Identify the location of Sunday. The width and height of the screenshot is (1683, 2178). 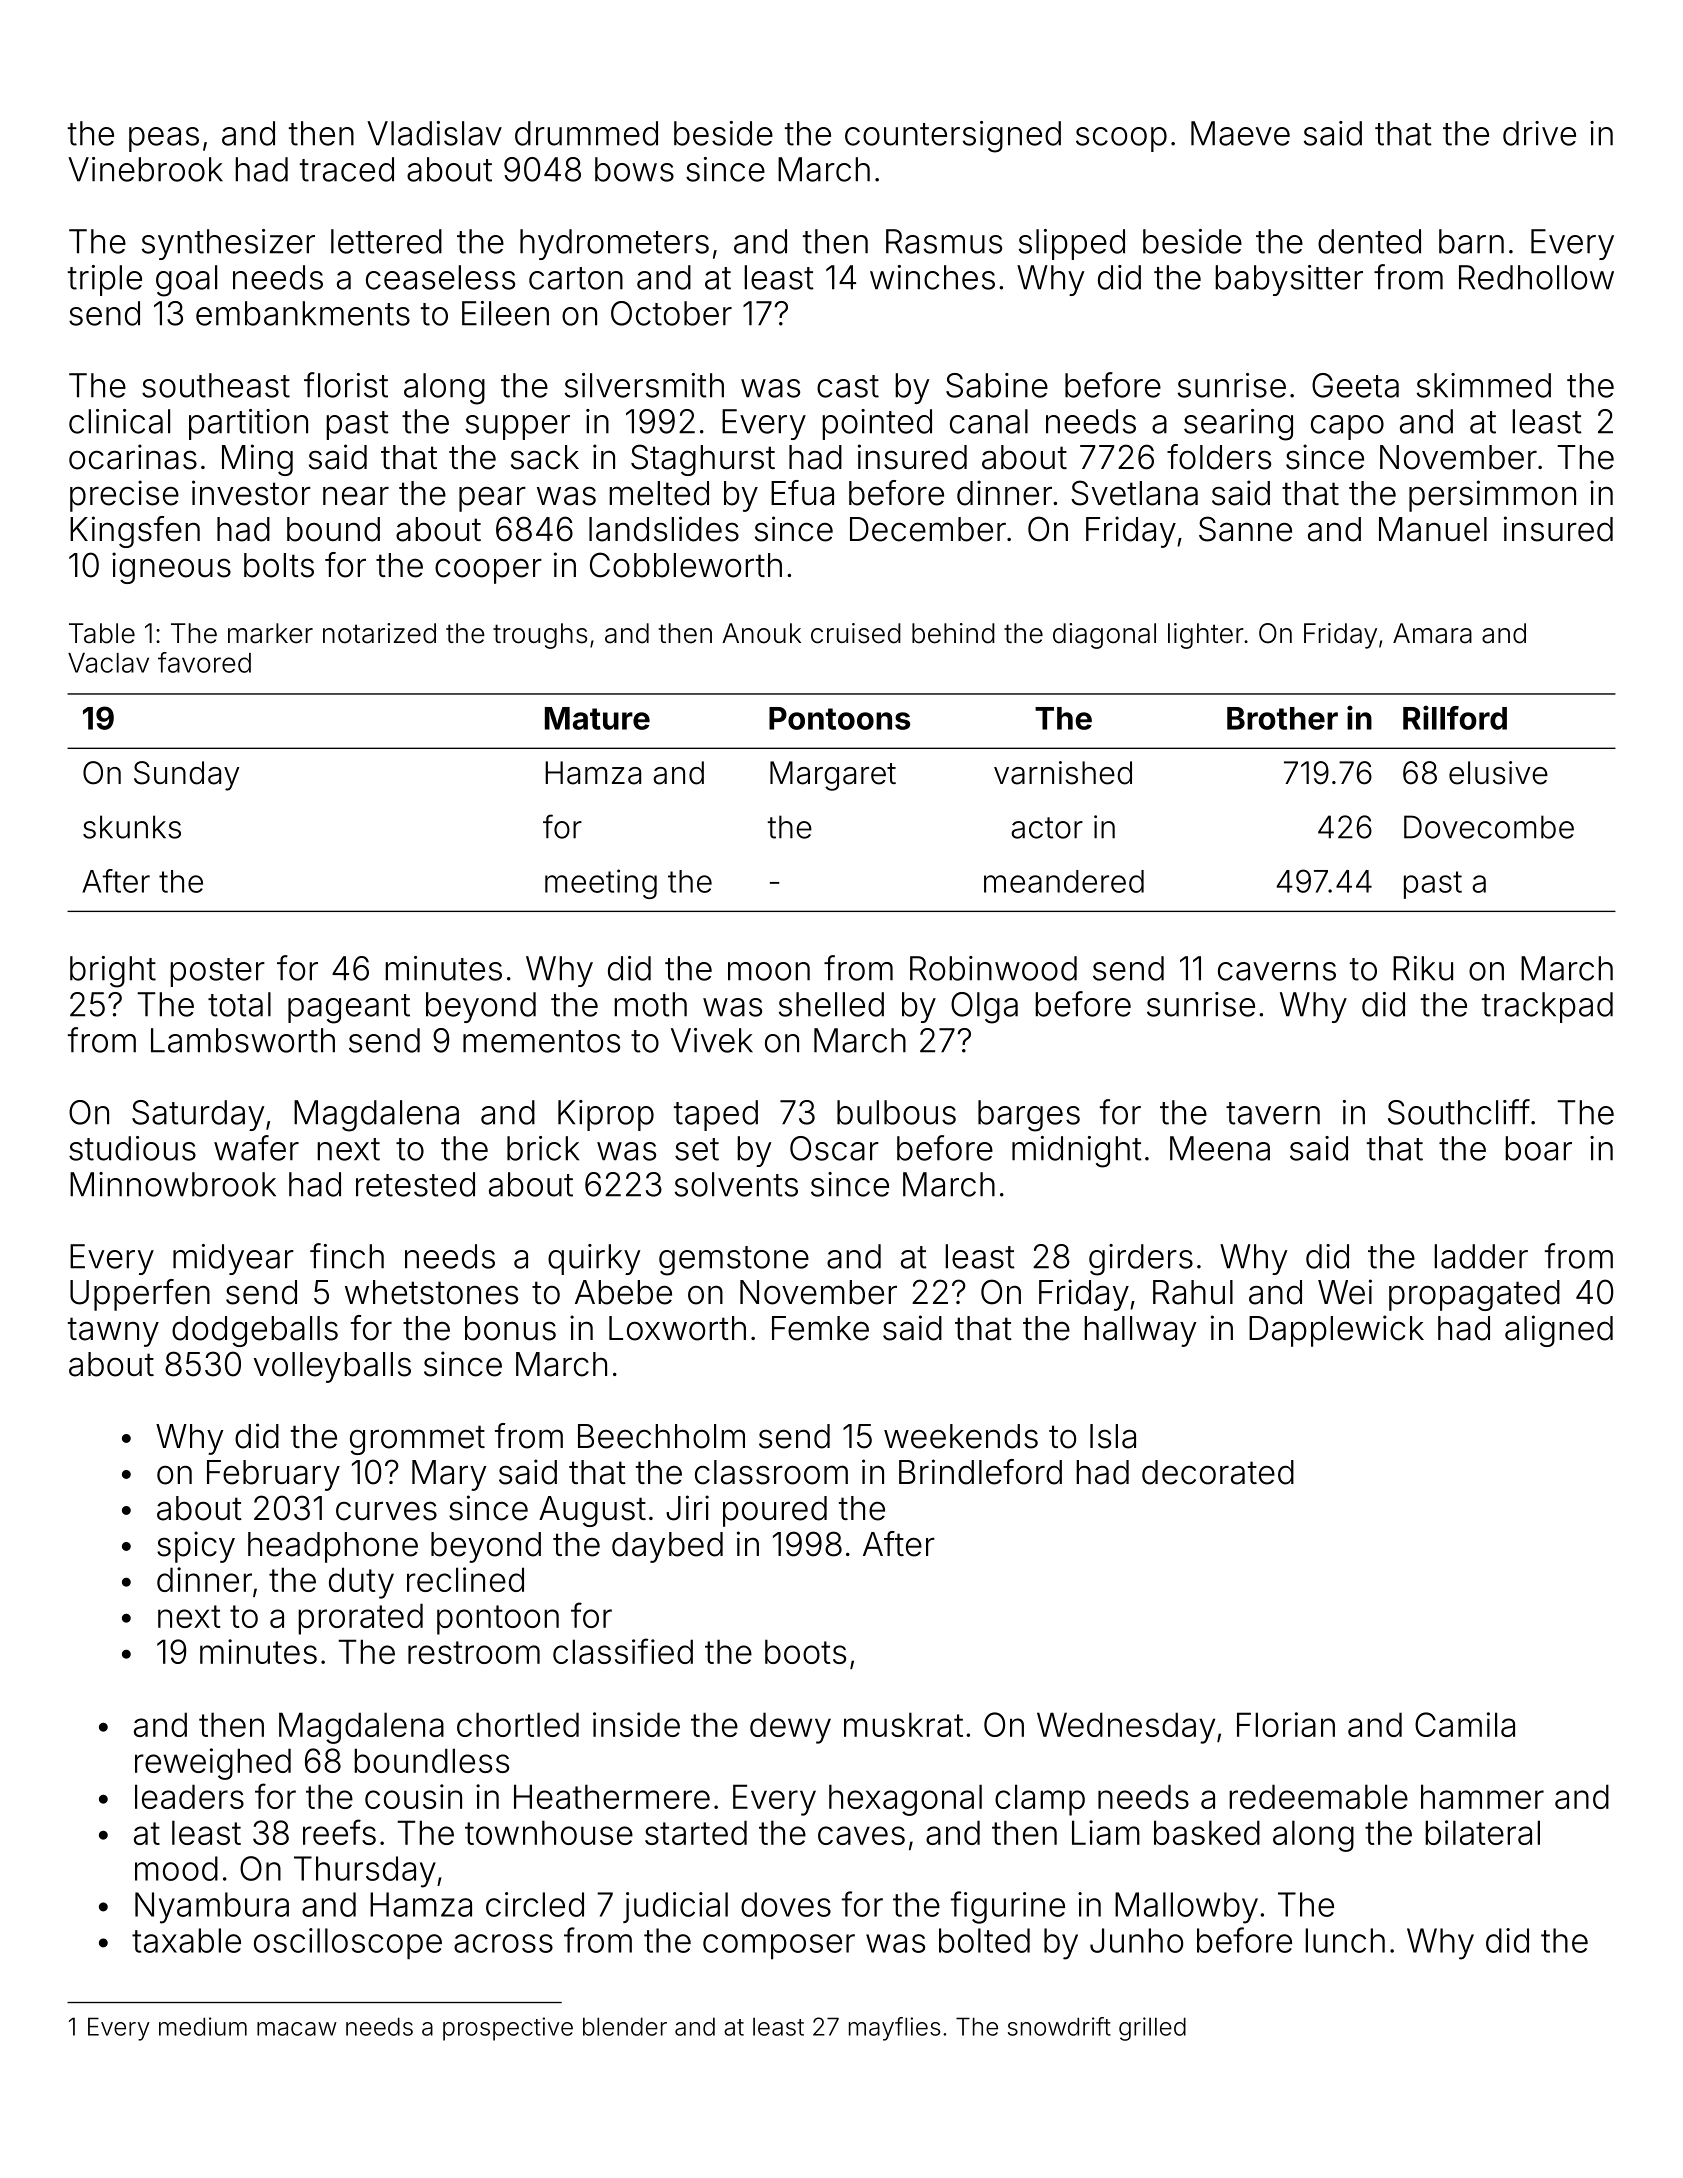
(186, 776).
